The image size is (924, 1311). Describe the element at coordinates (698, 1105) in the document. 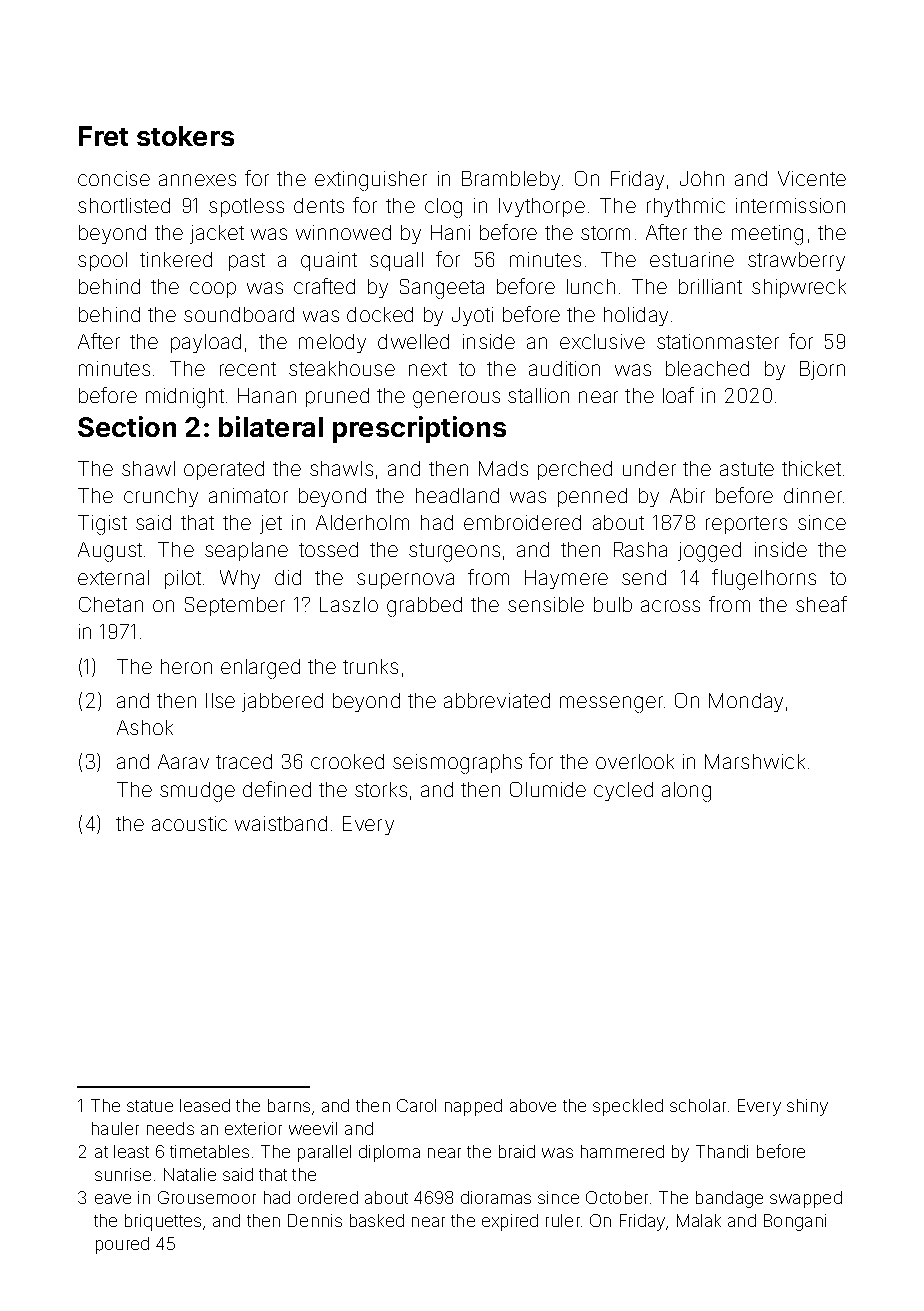

I see `scholar` at that location.
